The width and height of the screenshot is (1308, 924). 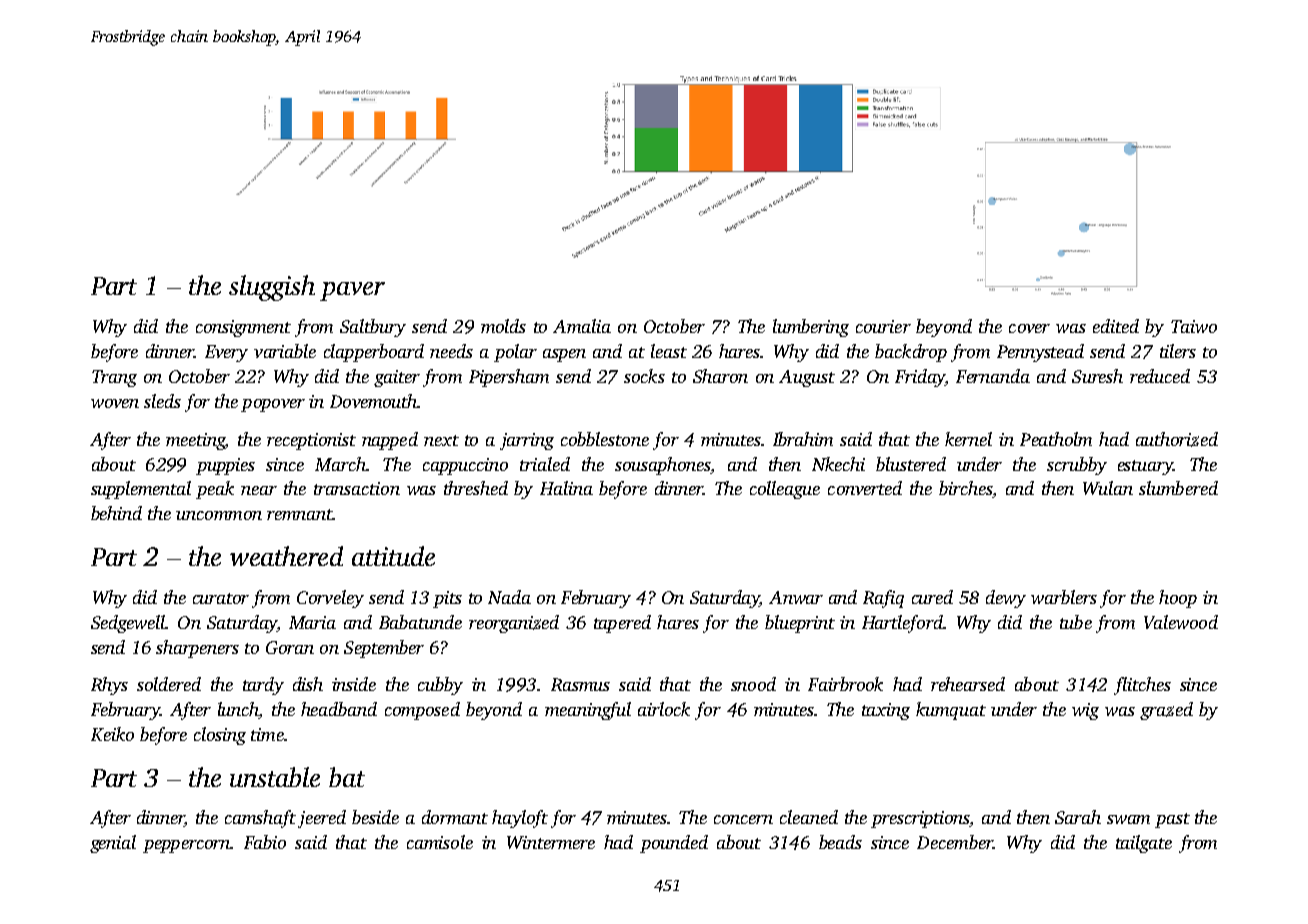 What do you see at coordinates (128, 624) in the screenshot?
I see `Sedgewell` at bounding box center [128, 624].
